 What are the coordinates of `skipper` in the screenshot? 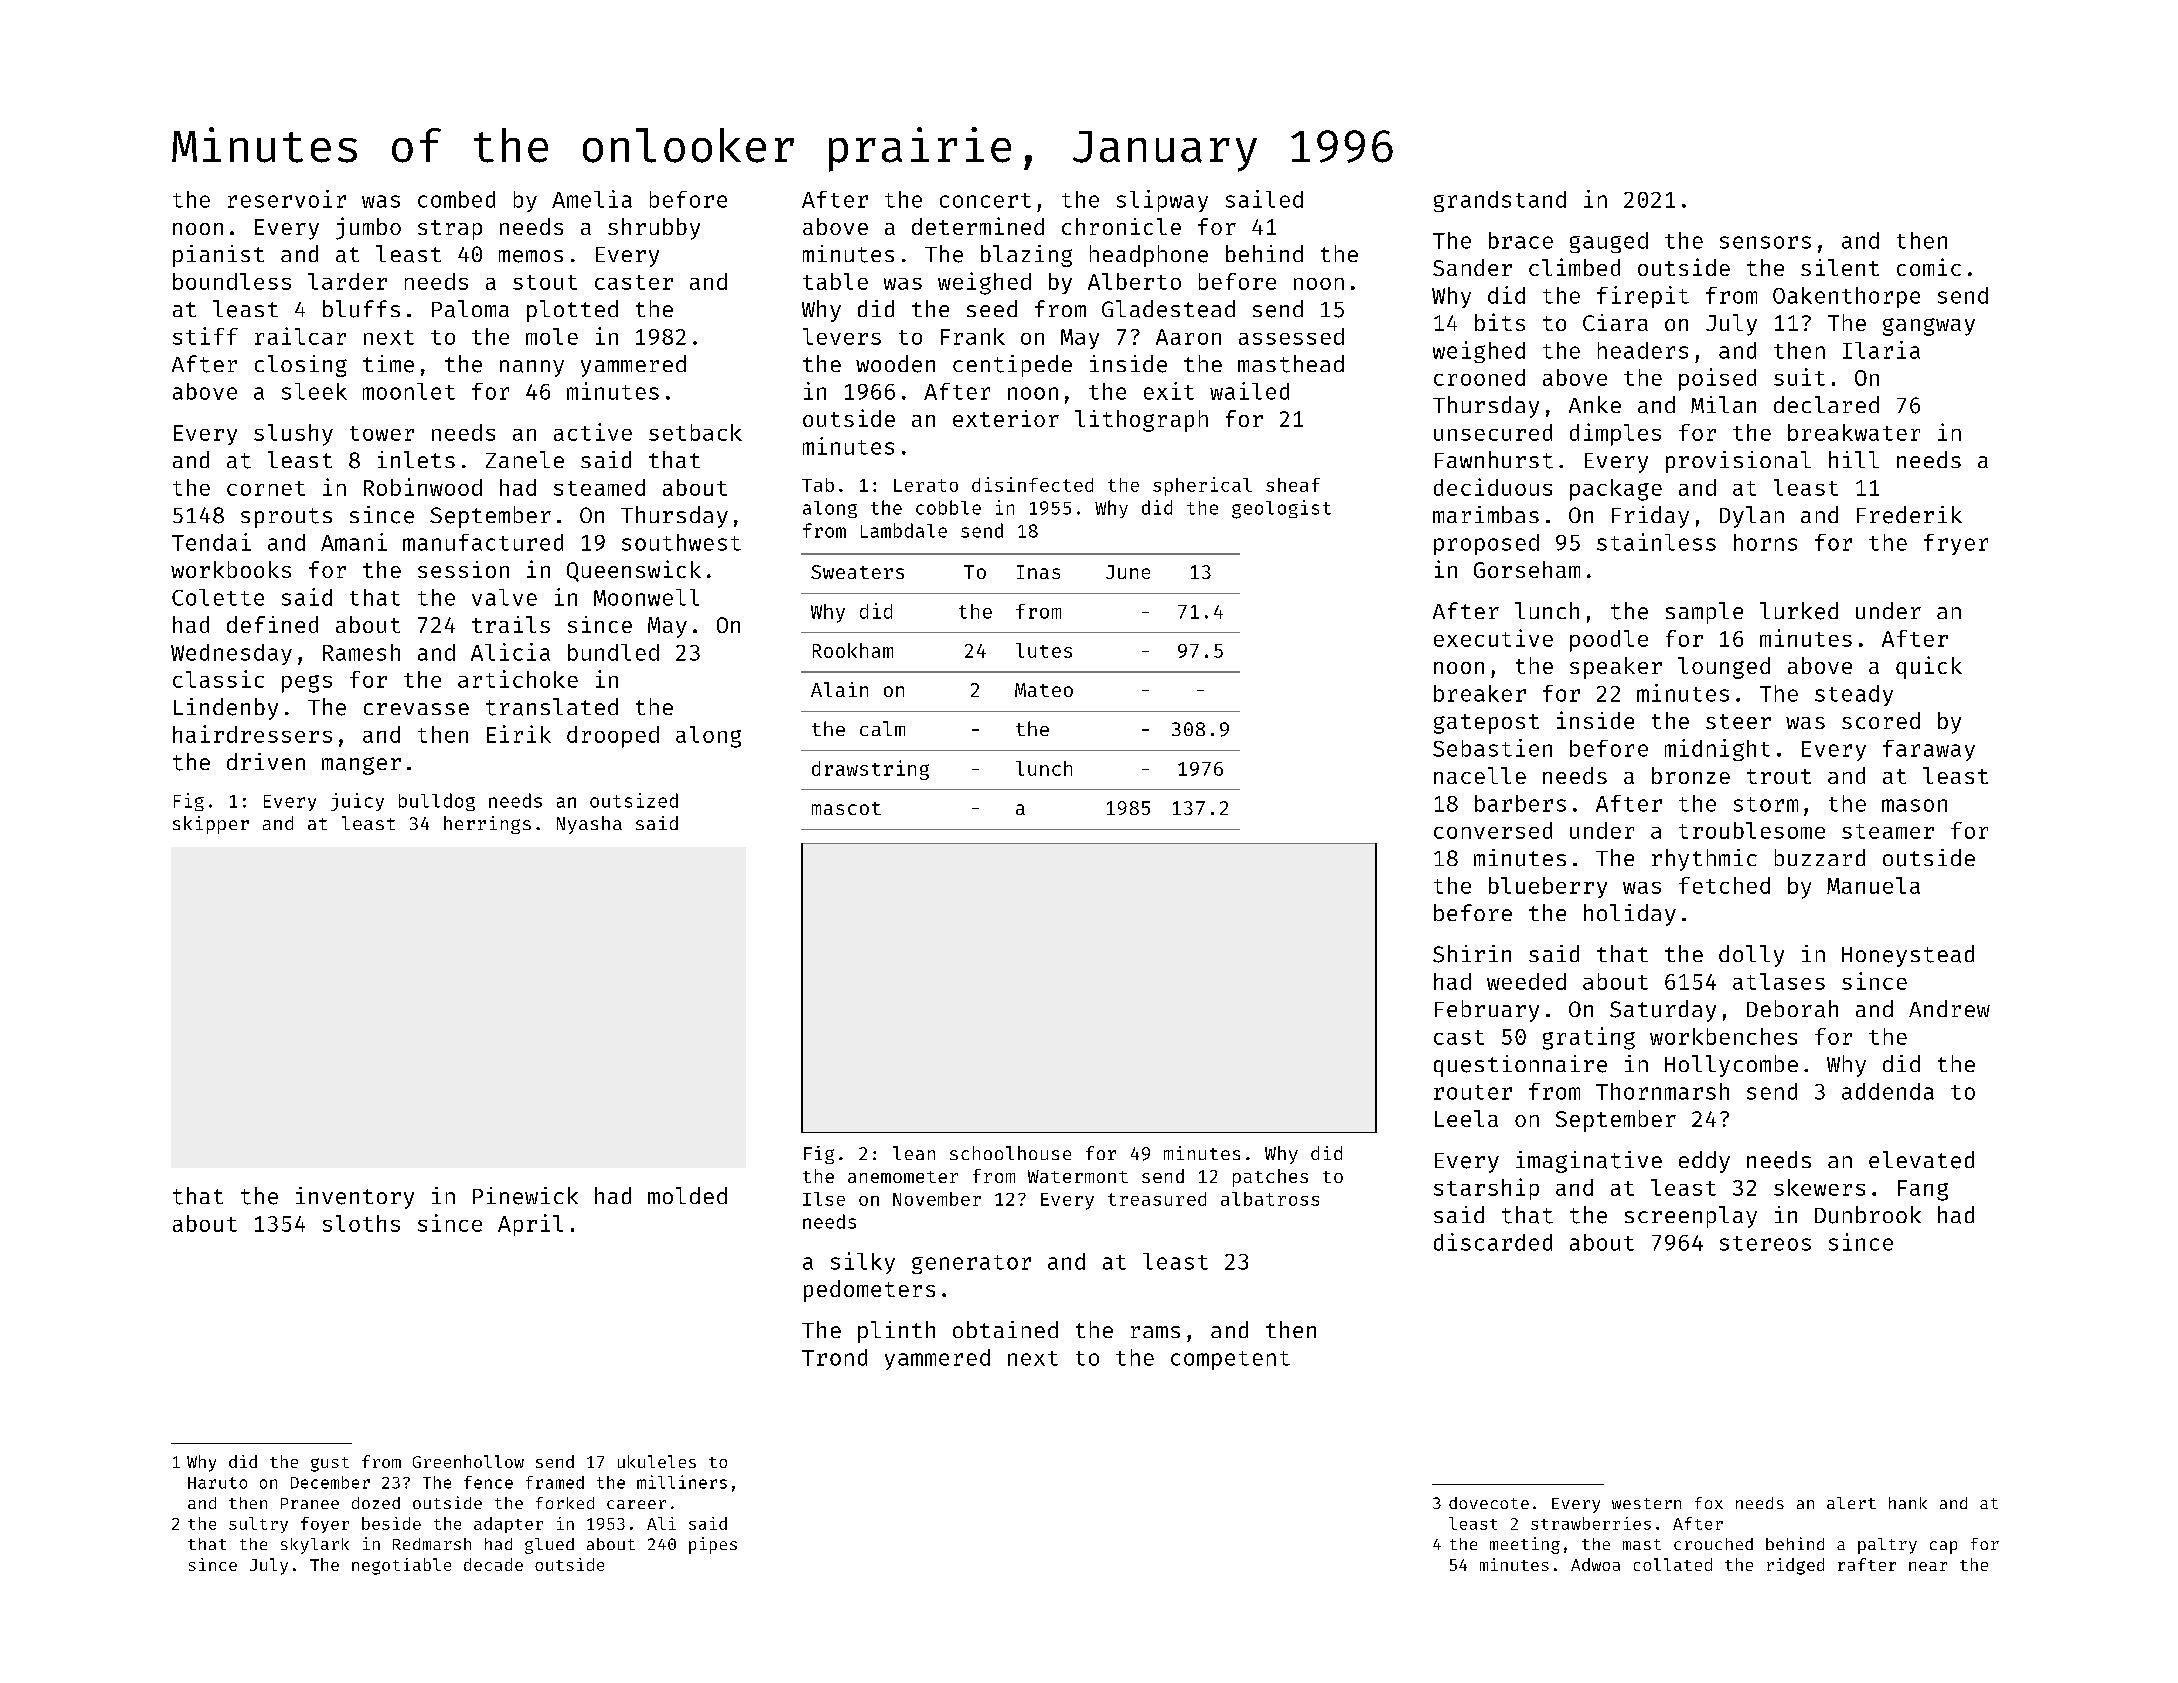 It's located at (211, 825).
